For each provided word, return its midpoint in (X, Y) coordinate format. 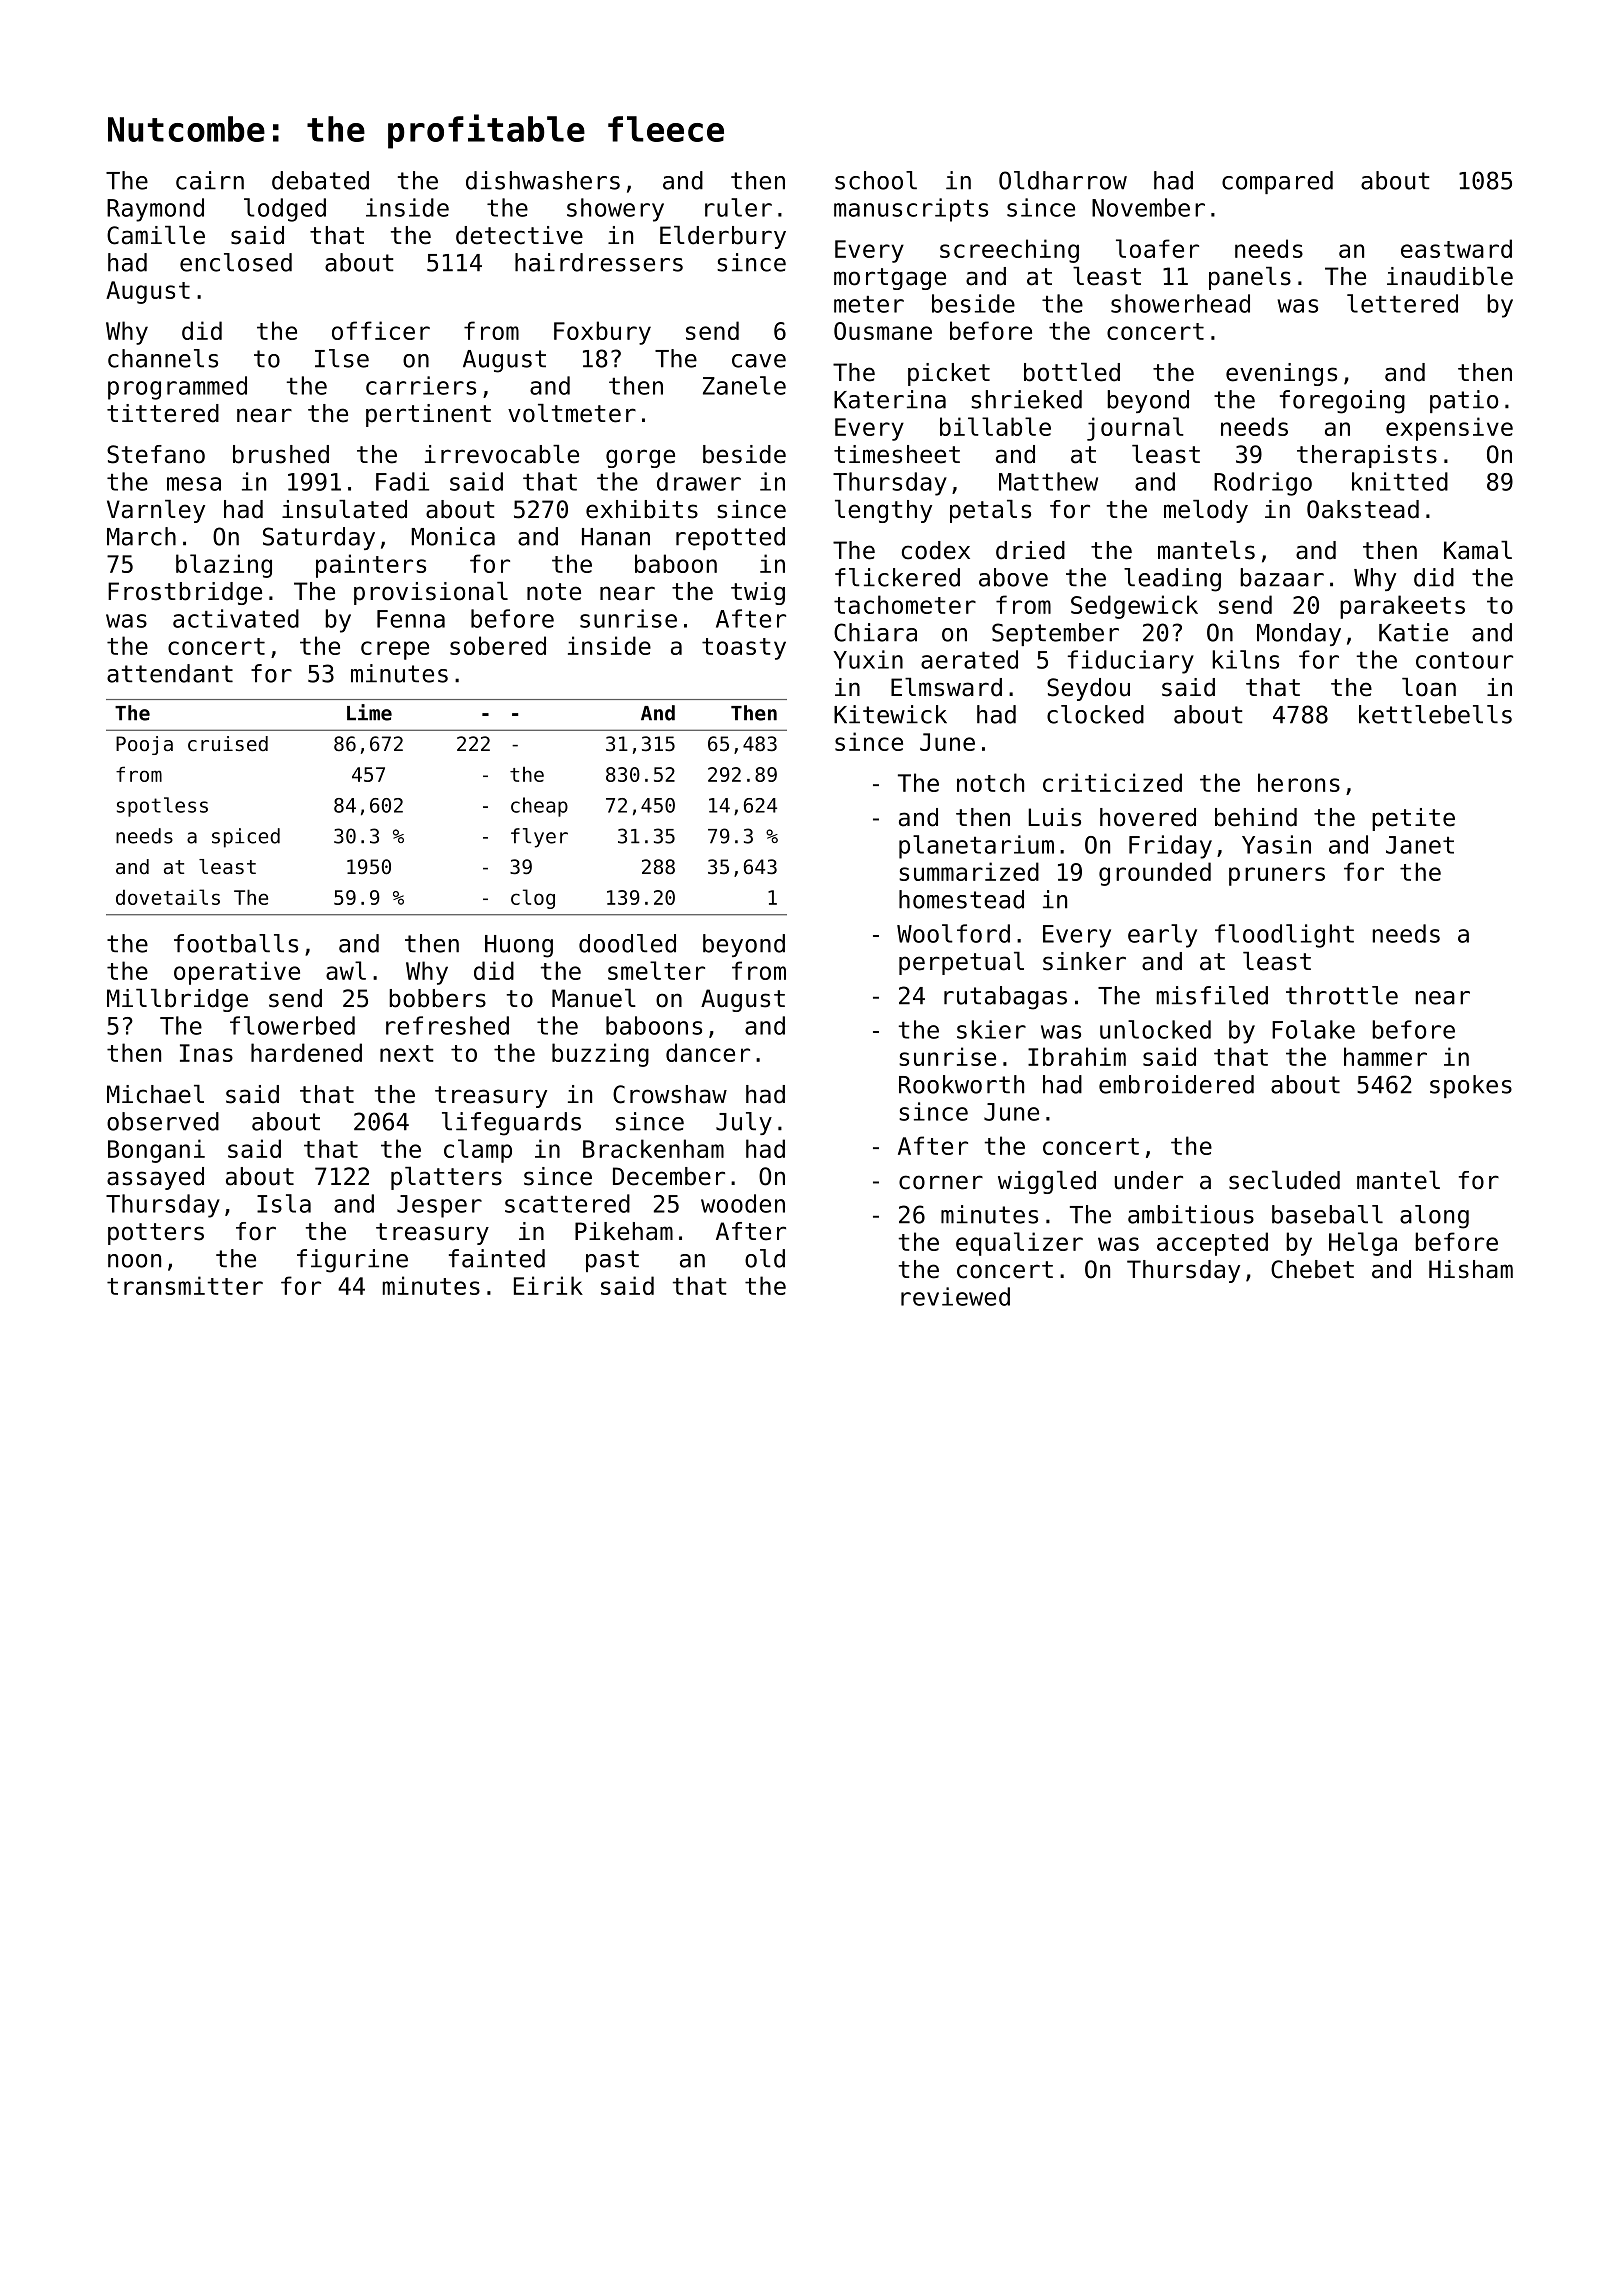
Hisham (1471, 1269)
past (612, 1261)
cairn (210, 180)
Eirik (548, 1285)
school (876, 180)
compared (1277, 182)
